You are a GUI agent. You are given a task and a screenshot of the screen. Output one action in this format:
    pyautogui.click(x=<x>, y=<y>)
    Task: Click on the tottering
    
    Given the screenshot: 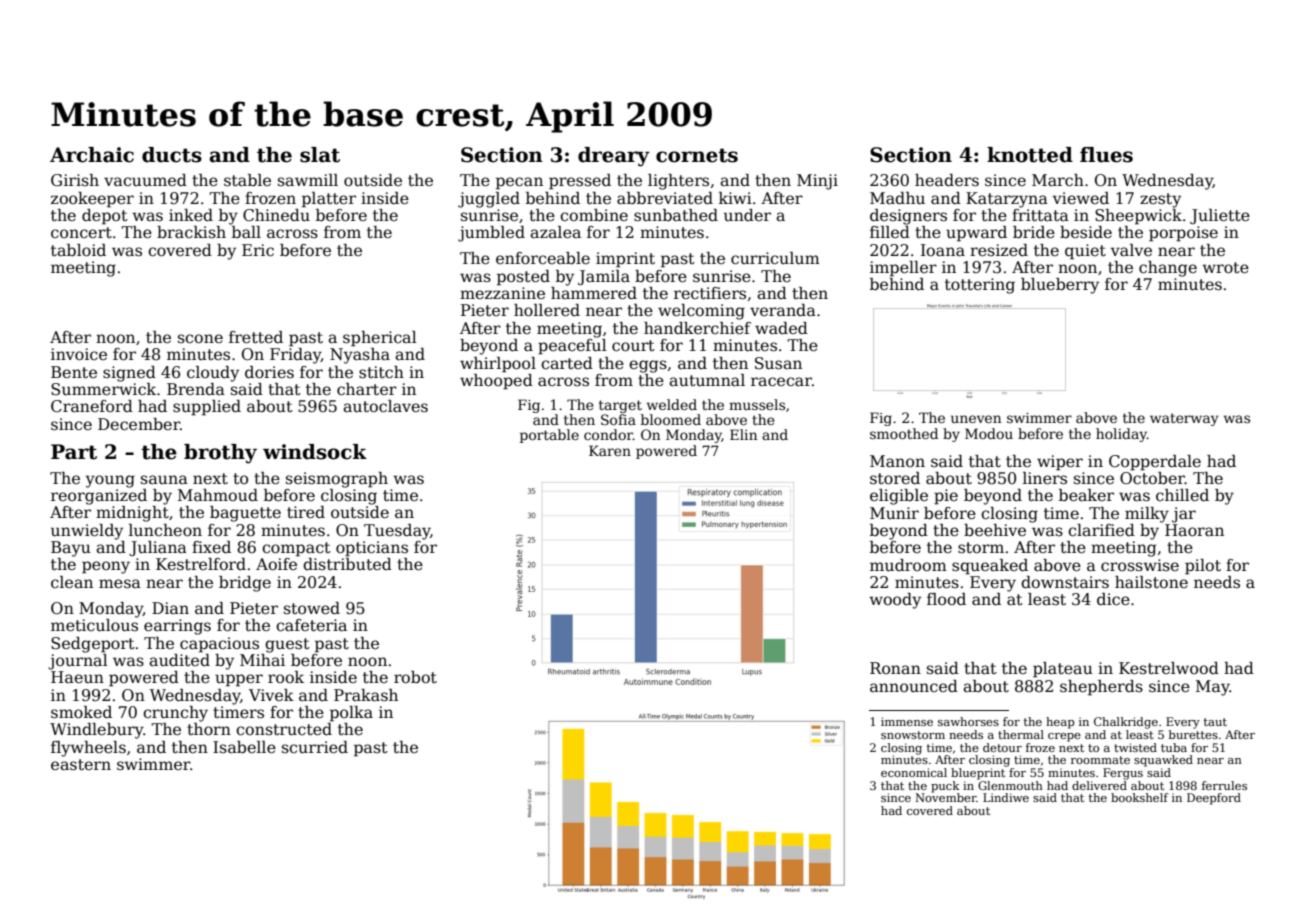 What is the action you would take?
    pyautogui.click(x=980, y=286)
